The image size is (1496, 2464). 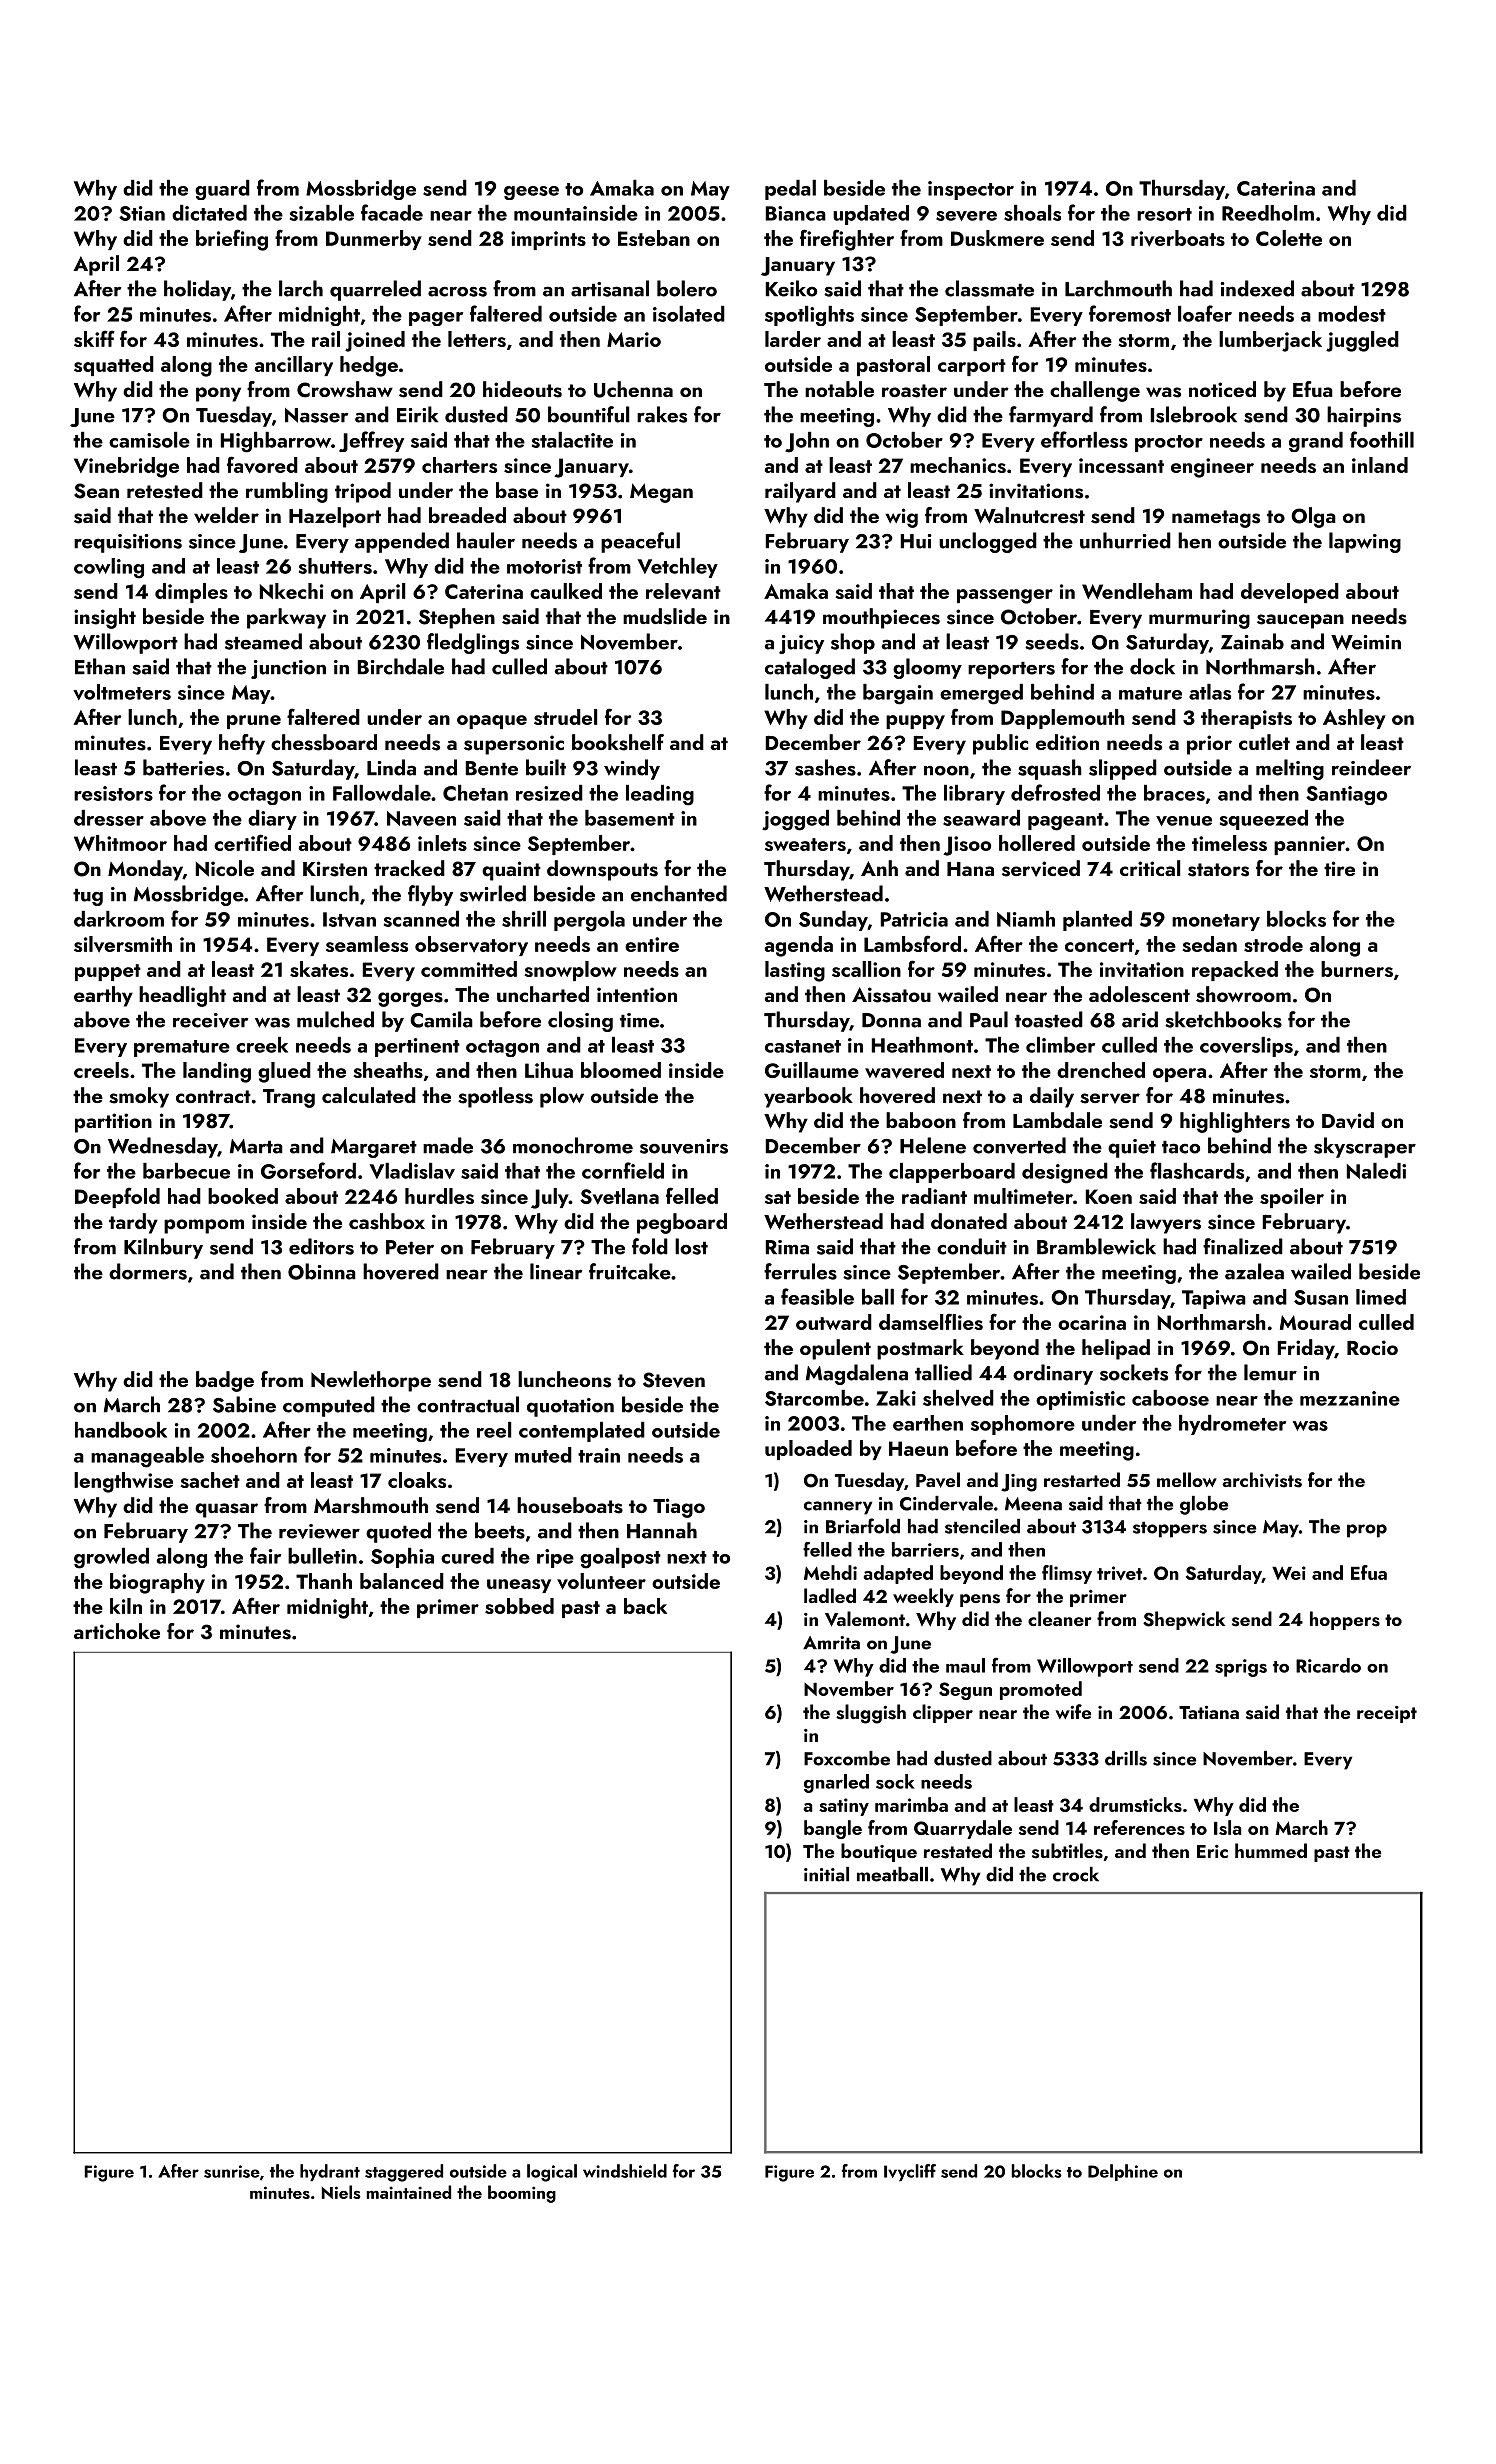 I want to click on Highbarrow, so click(x=275, y=442).
